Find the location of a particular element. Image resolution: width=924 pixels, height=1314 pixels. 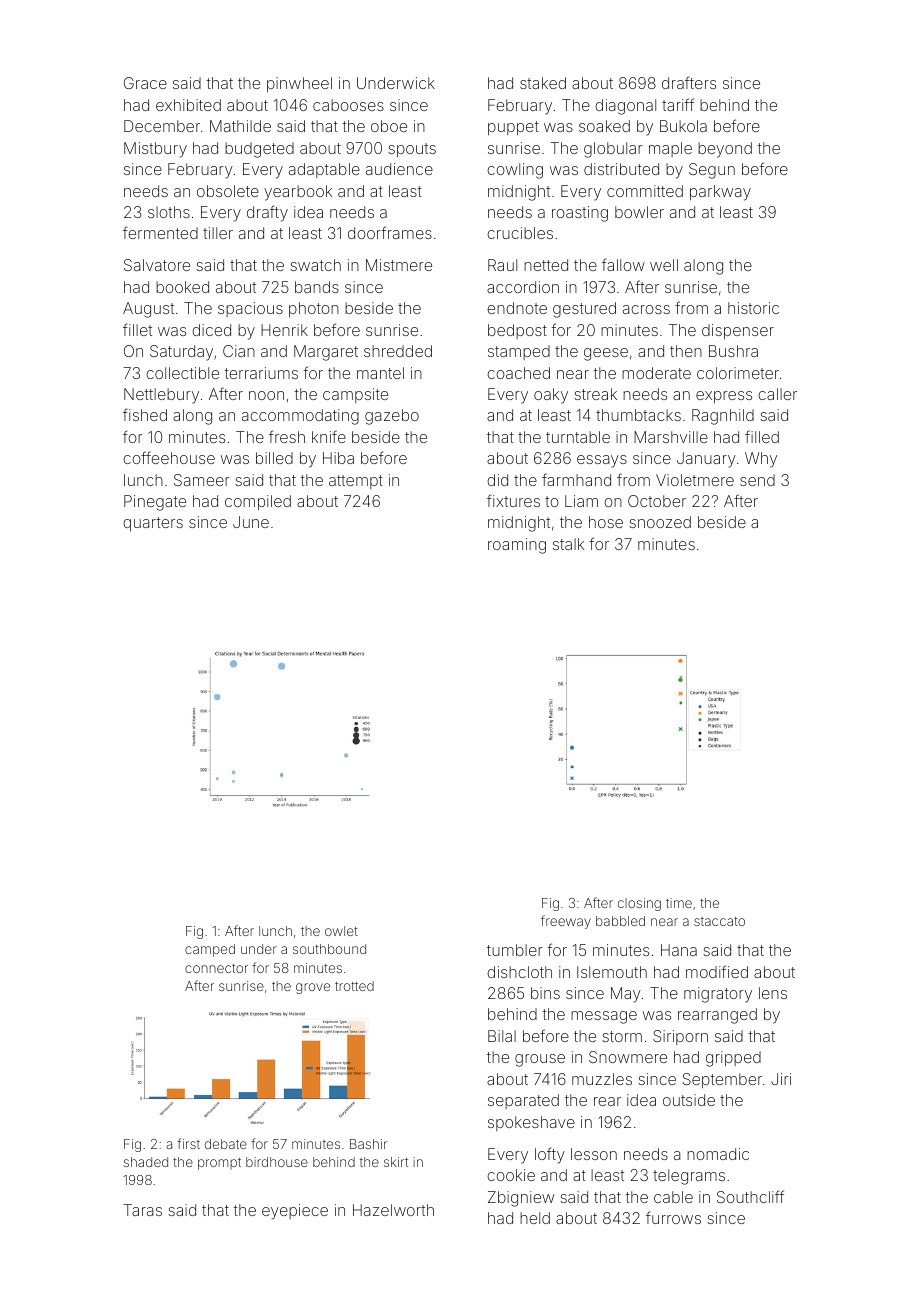

quarters is located at coordinates (153, 524).
